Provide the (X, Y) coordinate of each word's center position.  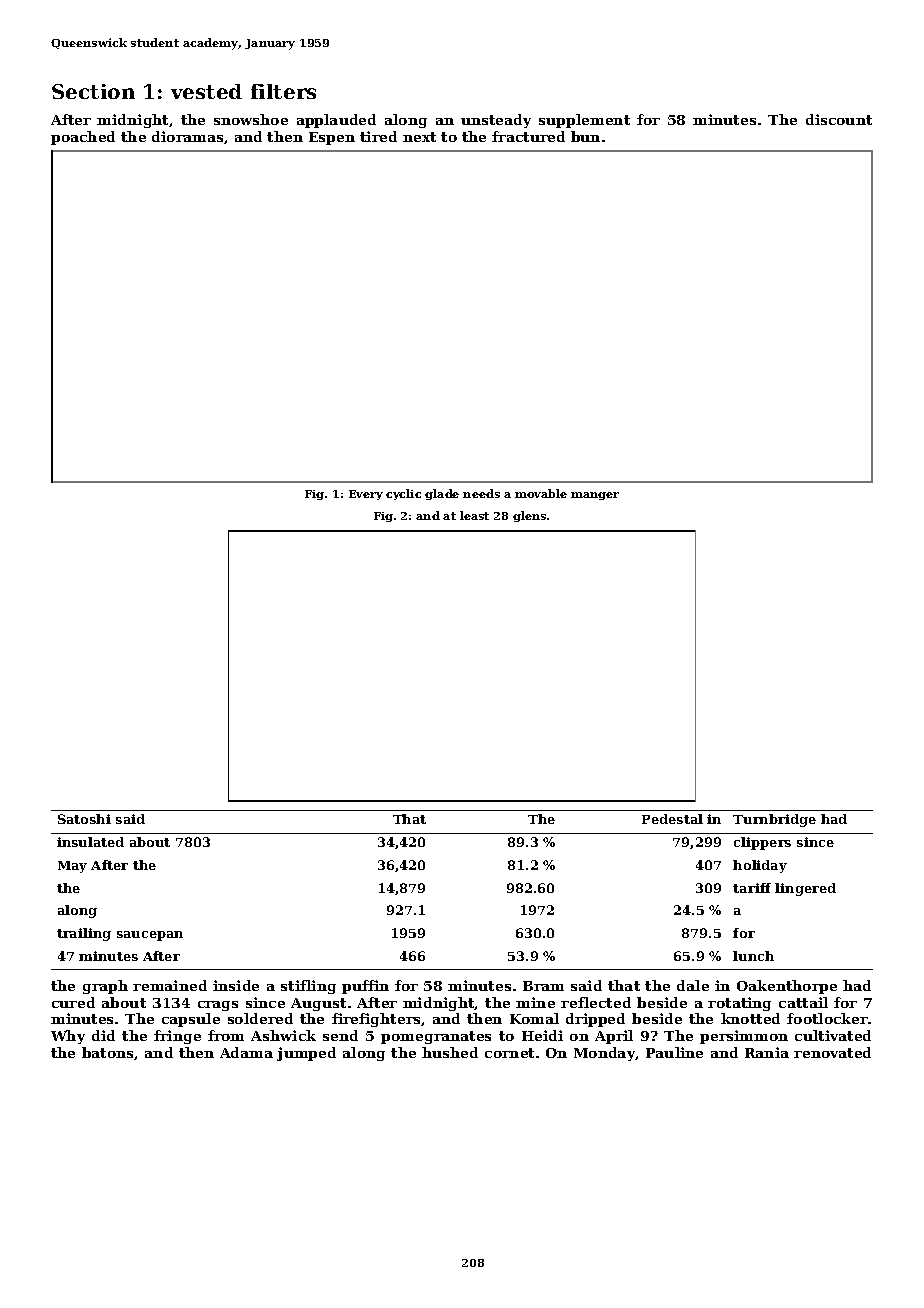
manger (595, 496)
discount (839, 119)
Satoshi (84, 819)
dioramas (187, 136)
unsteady (496, 121)
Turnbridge (774, 820)
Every (366, 495)
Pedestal (672, 819)
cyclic (403, 494)
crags (218, 1006)
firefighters (376, 1020)
